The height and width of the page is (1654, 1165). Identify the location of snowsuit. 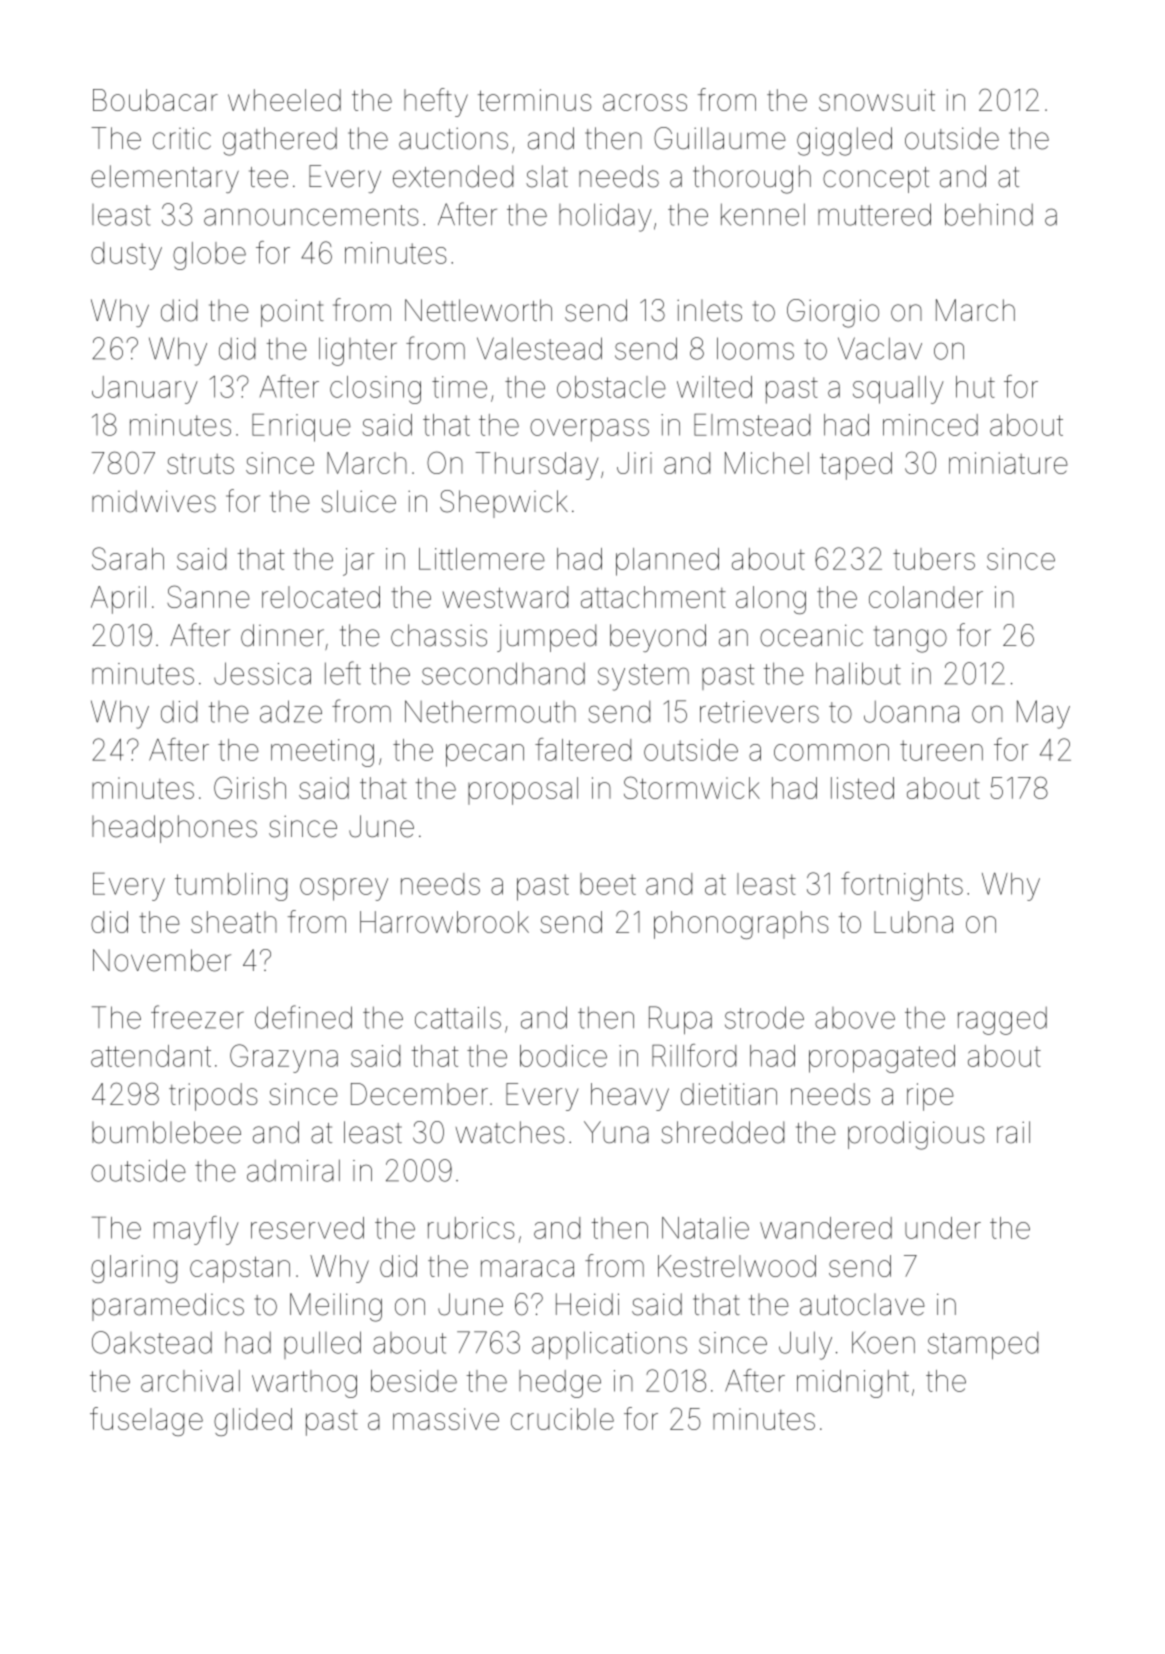
(877, 100).
